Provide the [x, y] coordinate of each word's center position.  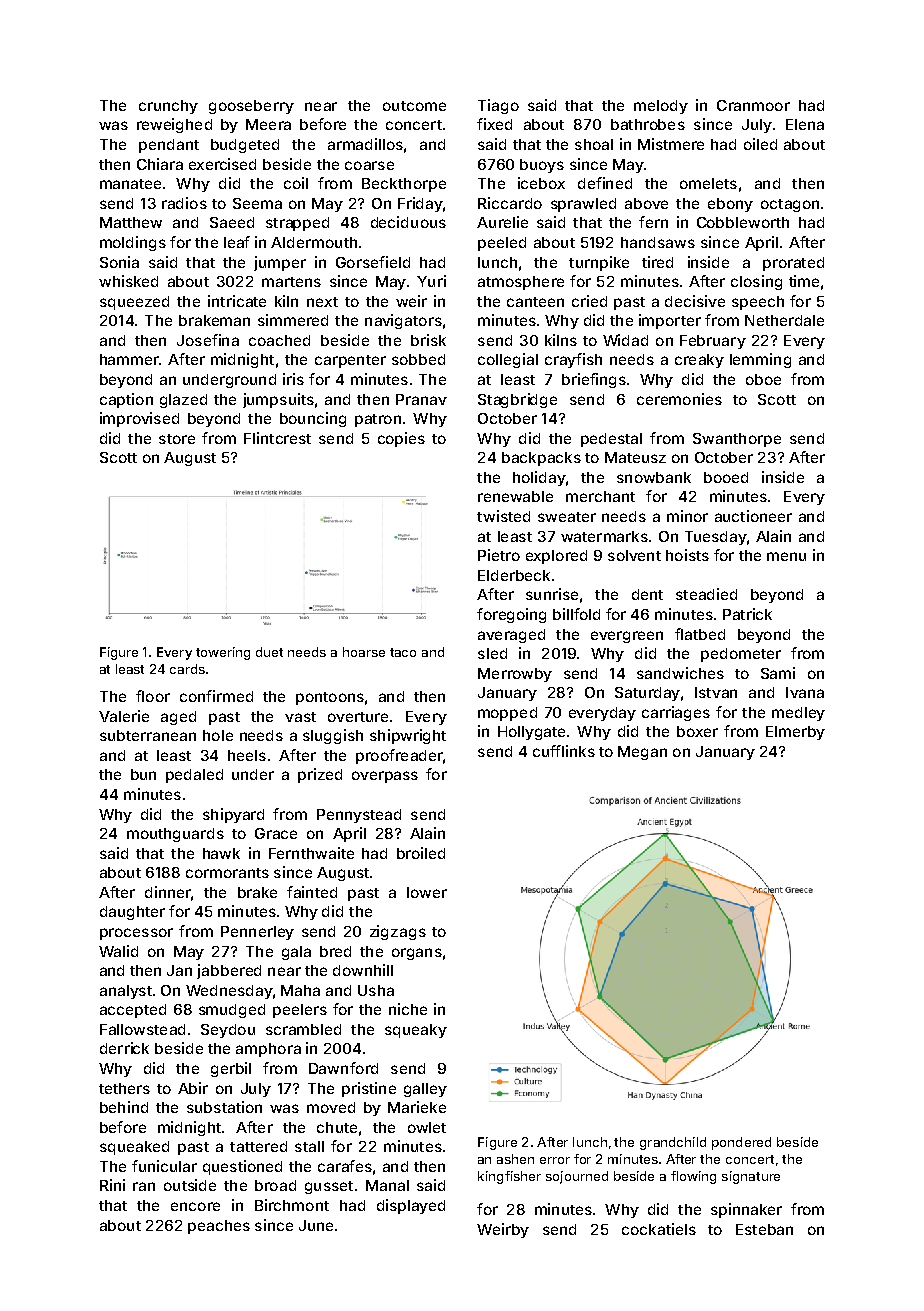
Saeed [232, 222]
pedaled [194, 776]
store [177, 439]
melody [661, 107]
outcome [414, 106]
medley [798, 714]
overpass [385, 777]
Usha [376, 990]
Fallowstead [142, 1029]
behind [124, 1107]
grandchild [673, 1143]
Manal [387, 1185]
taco [403, 652]
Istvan [716, 692]
